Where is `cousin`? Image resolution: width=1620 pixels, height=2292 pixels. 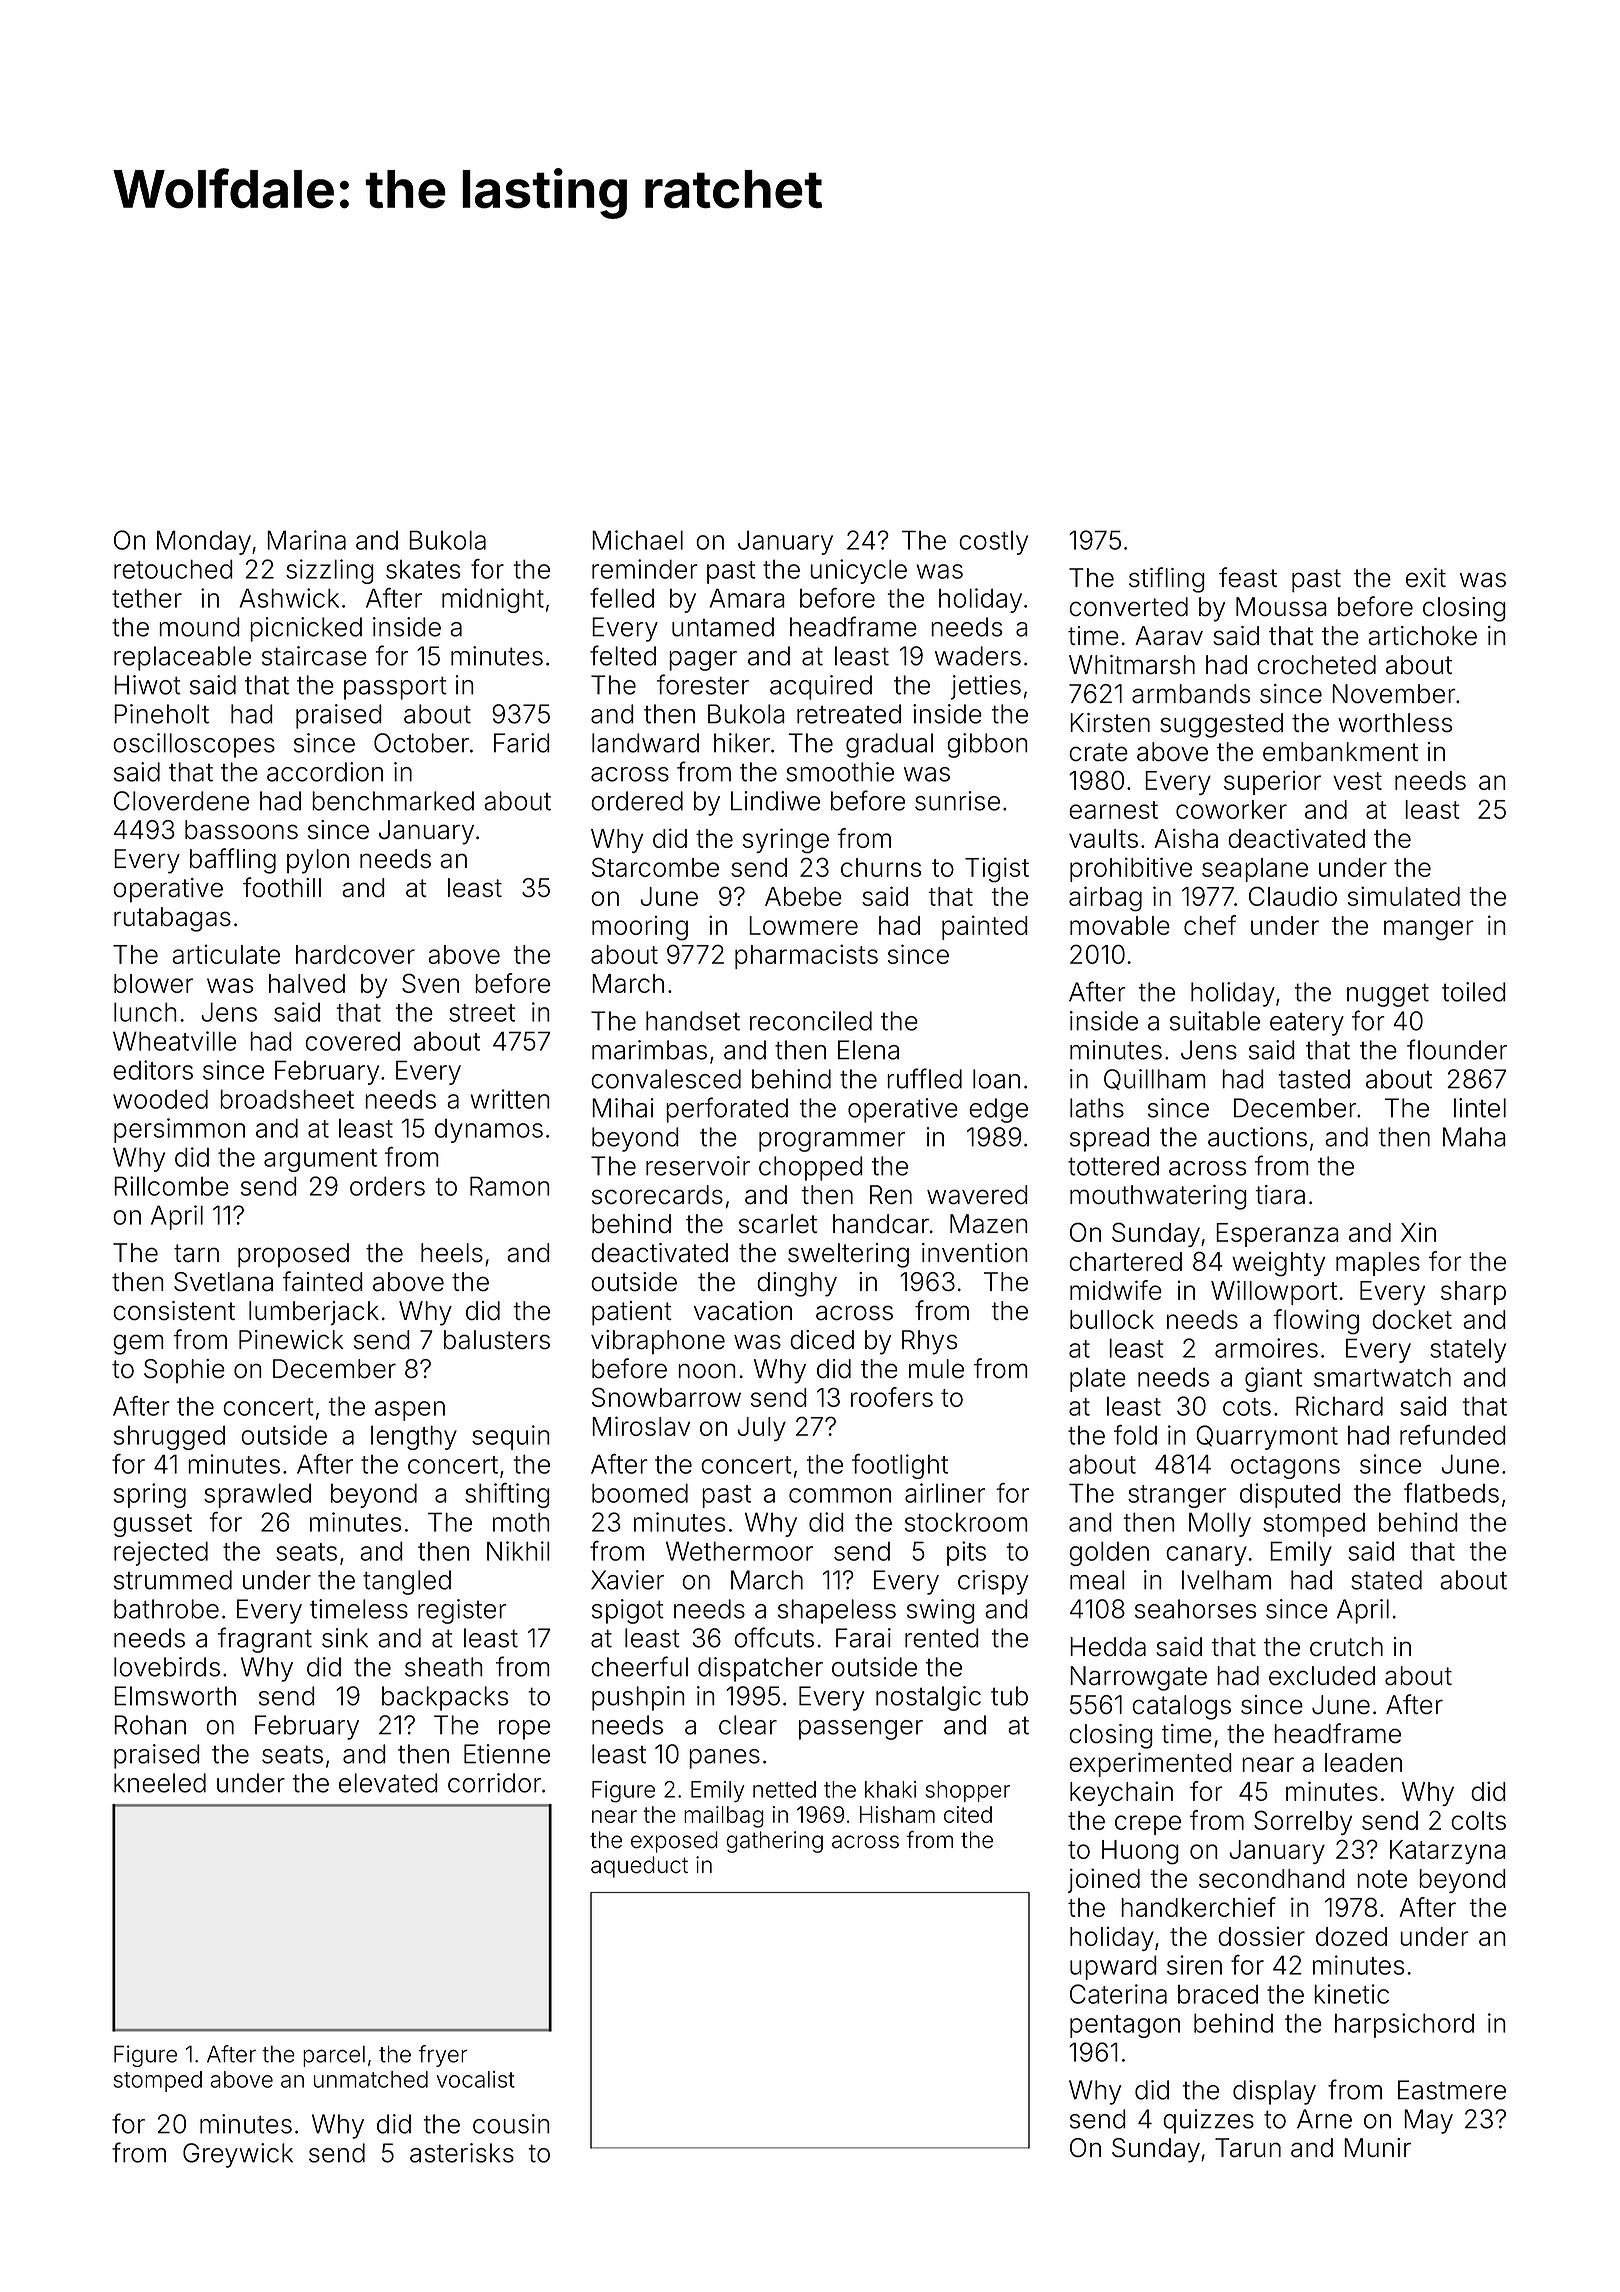
cousin is located at coordinates (511, 2124).
